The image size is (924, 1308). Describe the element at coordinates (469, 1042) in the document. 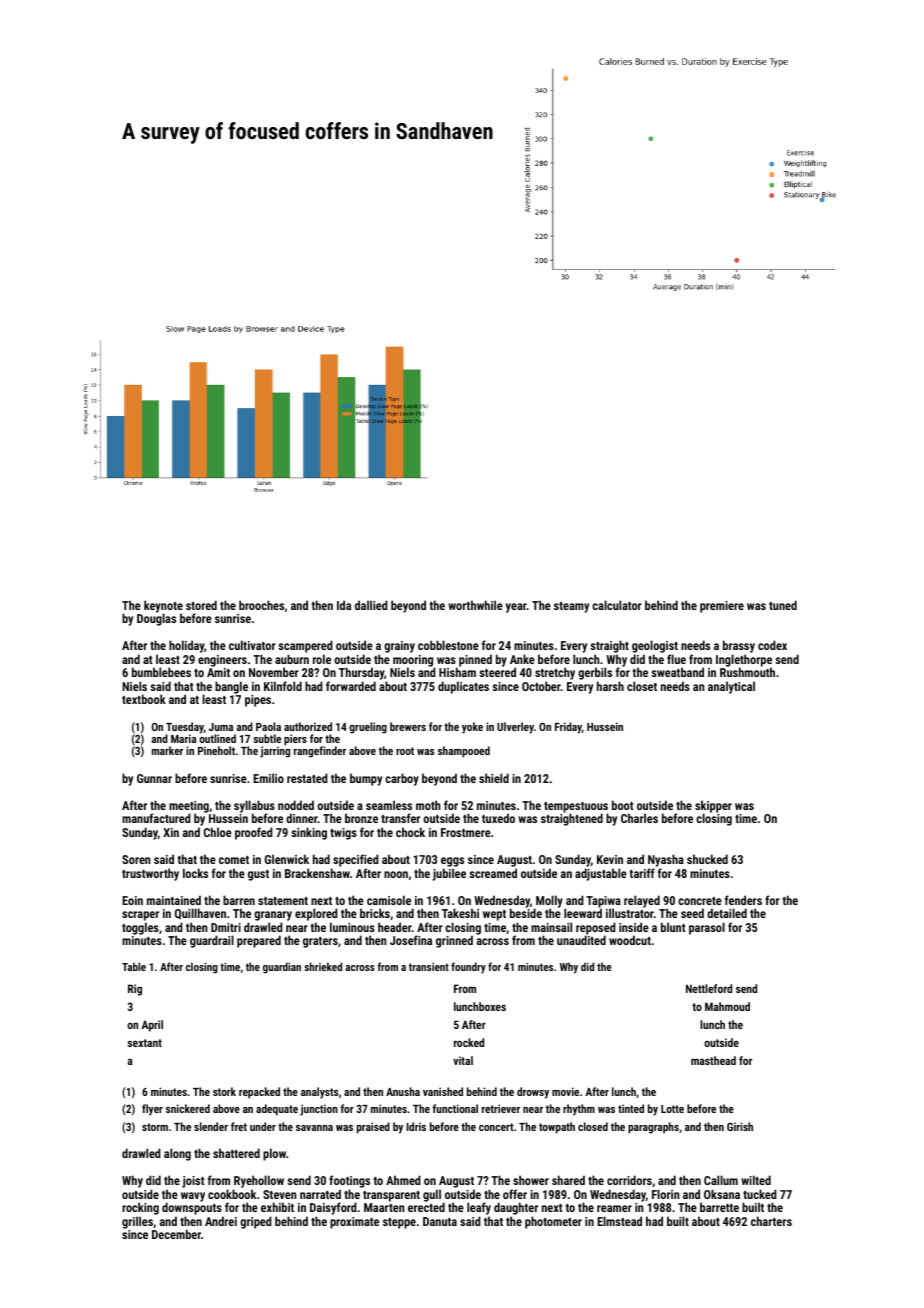

I see `rocked` at that location.
